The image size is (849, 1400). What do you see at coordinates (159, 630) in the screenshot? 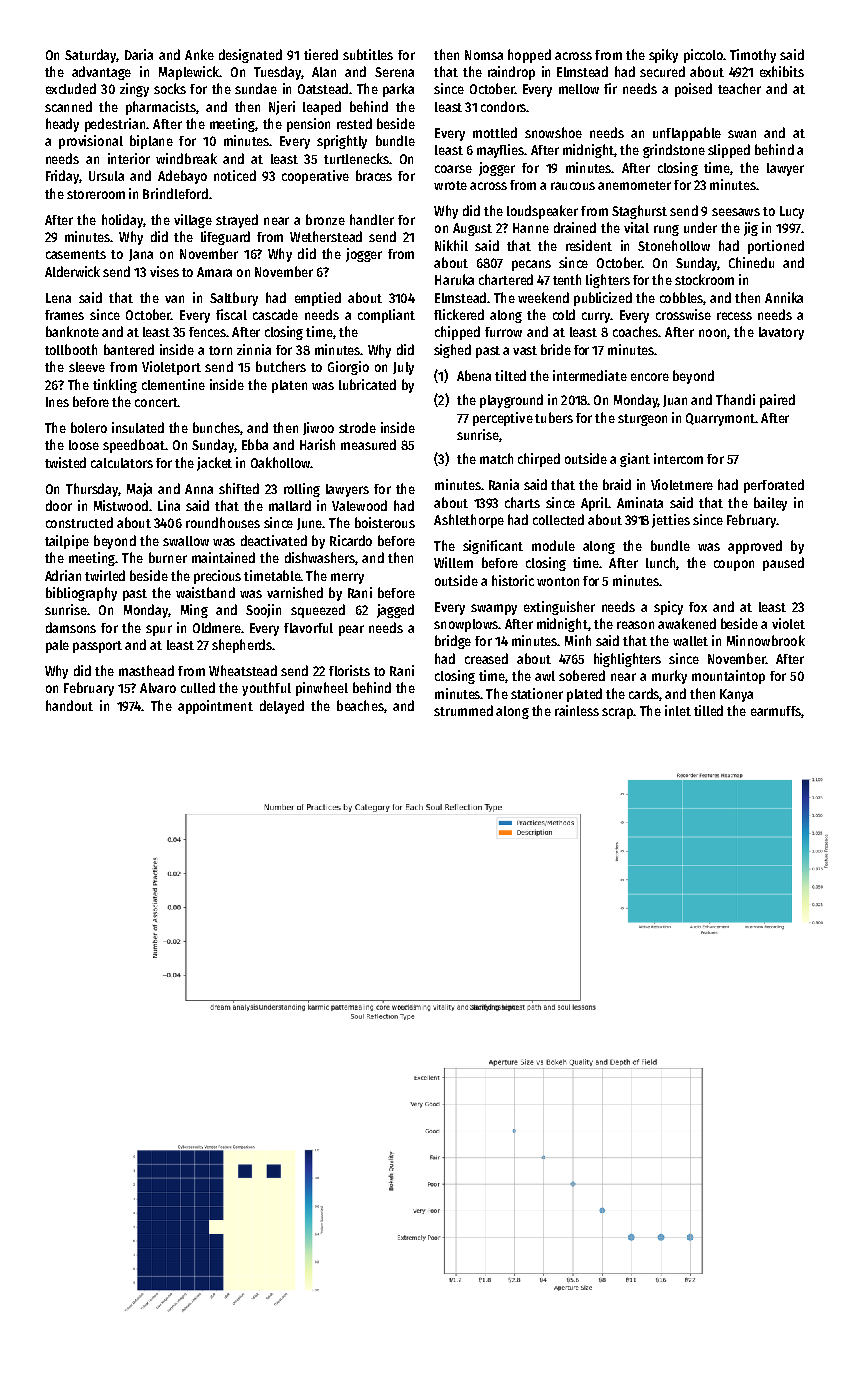
I see `spur` at bounding box center [159, 630].
